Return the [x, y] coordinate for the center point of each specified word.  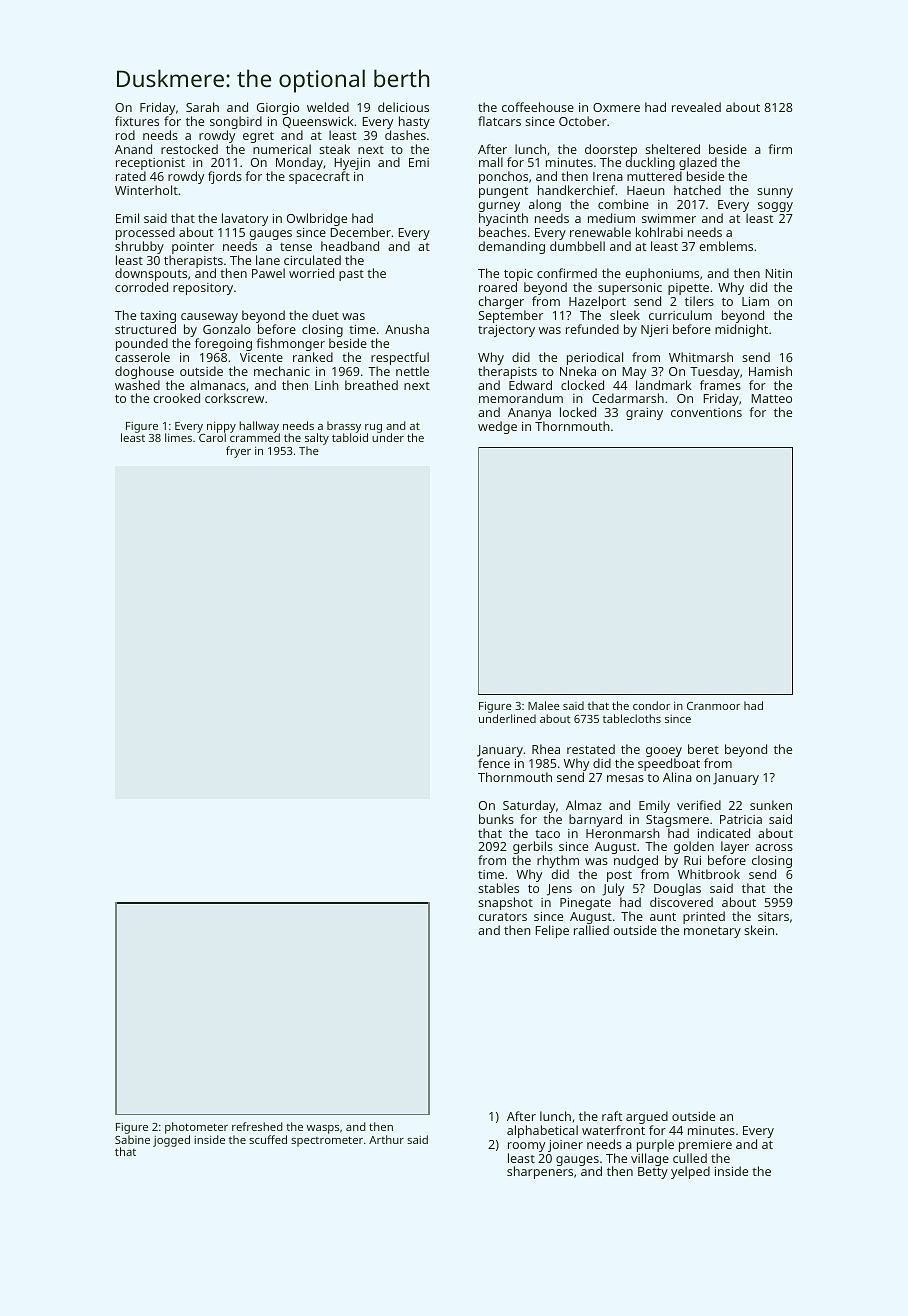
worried [311, 273]
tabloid [350, 438]
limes [178, 437]
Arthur [386, 1139]
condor [651, 705]
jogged [171, 1141]
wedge [497, 427]
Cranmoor [713, 706]
